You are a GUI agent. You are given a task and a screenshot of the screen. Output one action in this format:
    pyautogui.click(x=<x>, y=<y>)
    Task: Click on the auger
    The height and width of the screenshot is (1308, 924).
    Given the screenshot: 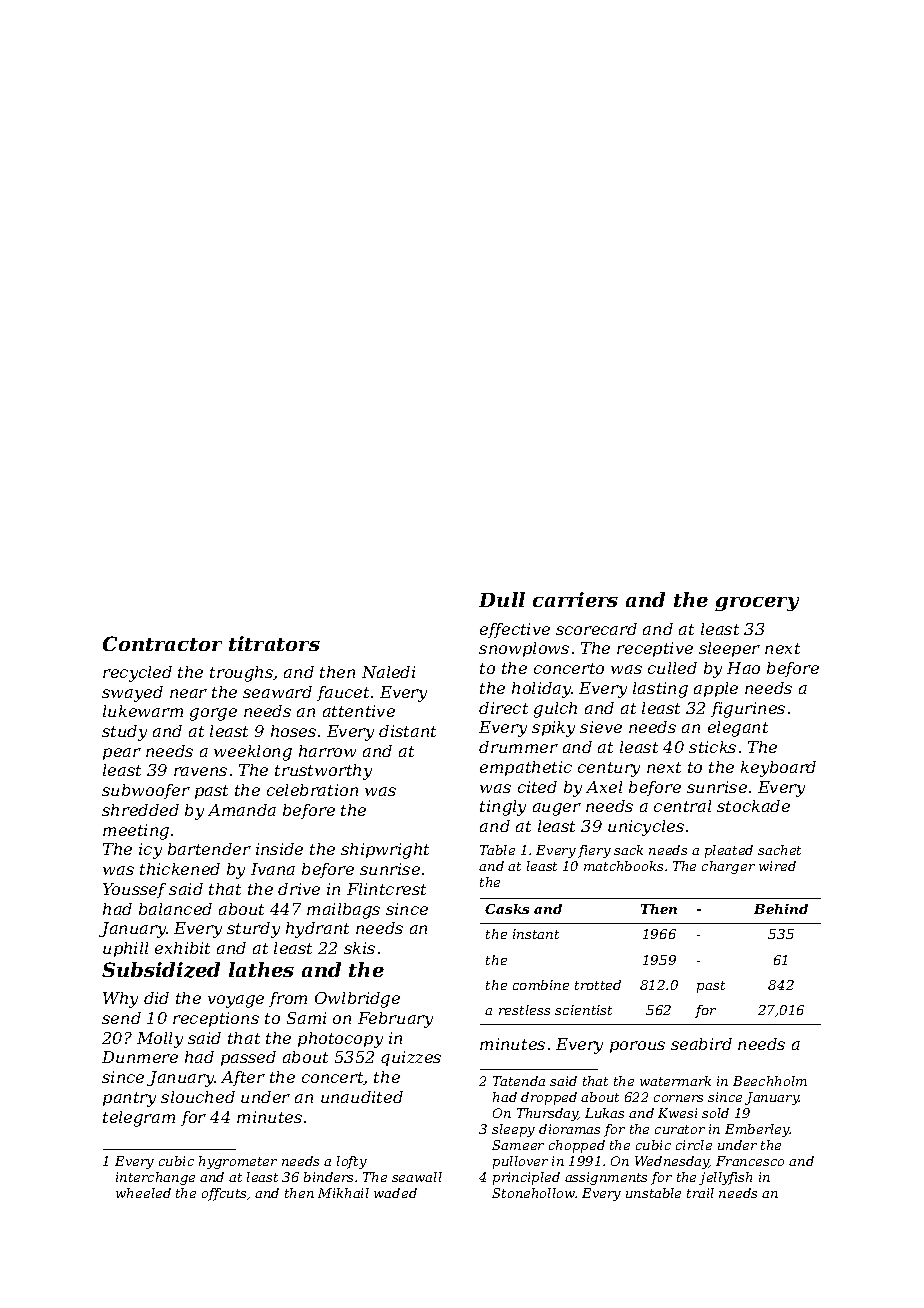 What is the action you would take?
    pyautogui.click(x=557, y=809)
